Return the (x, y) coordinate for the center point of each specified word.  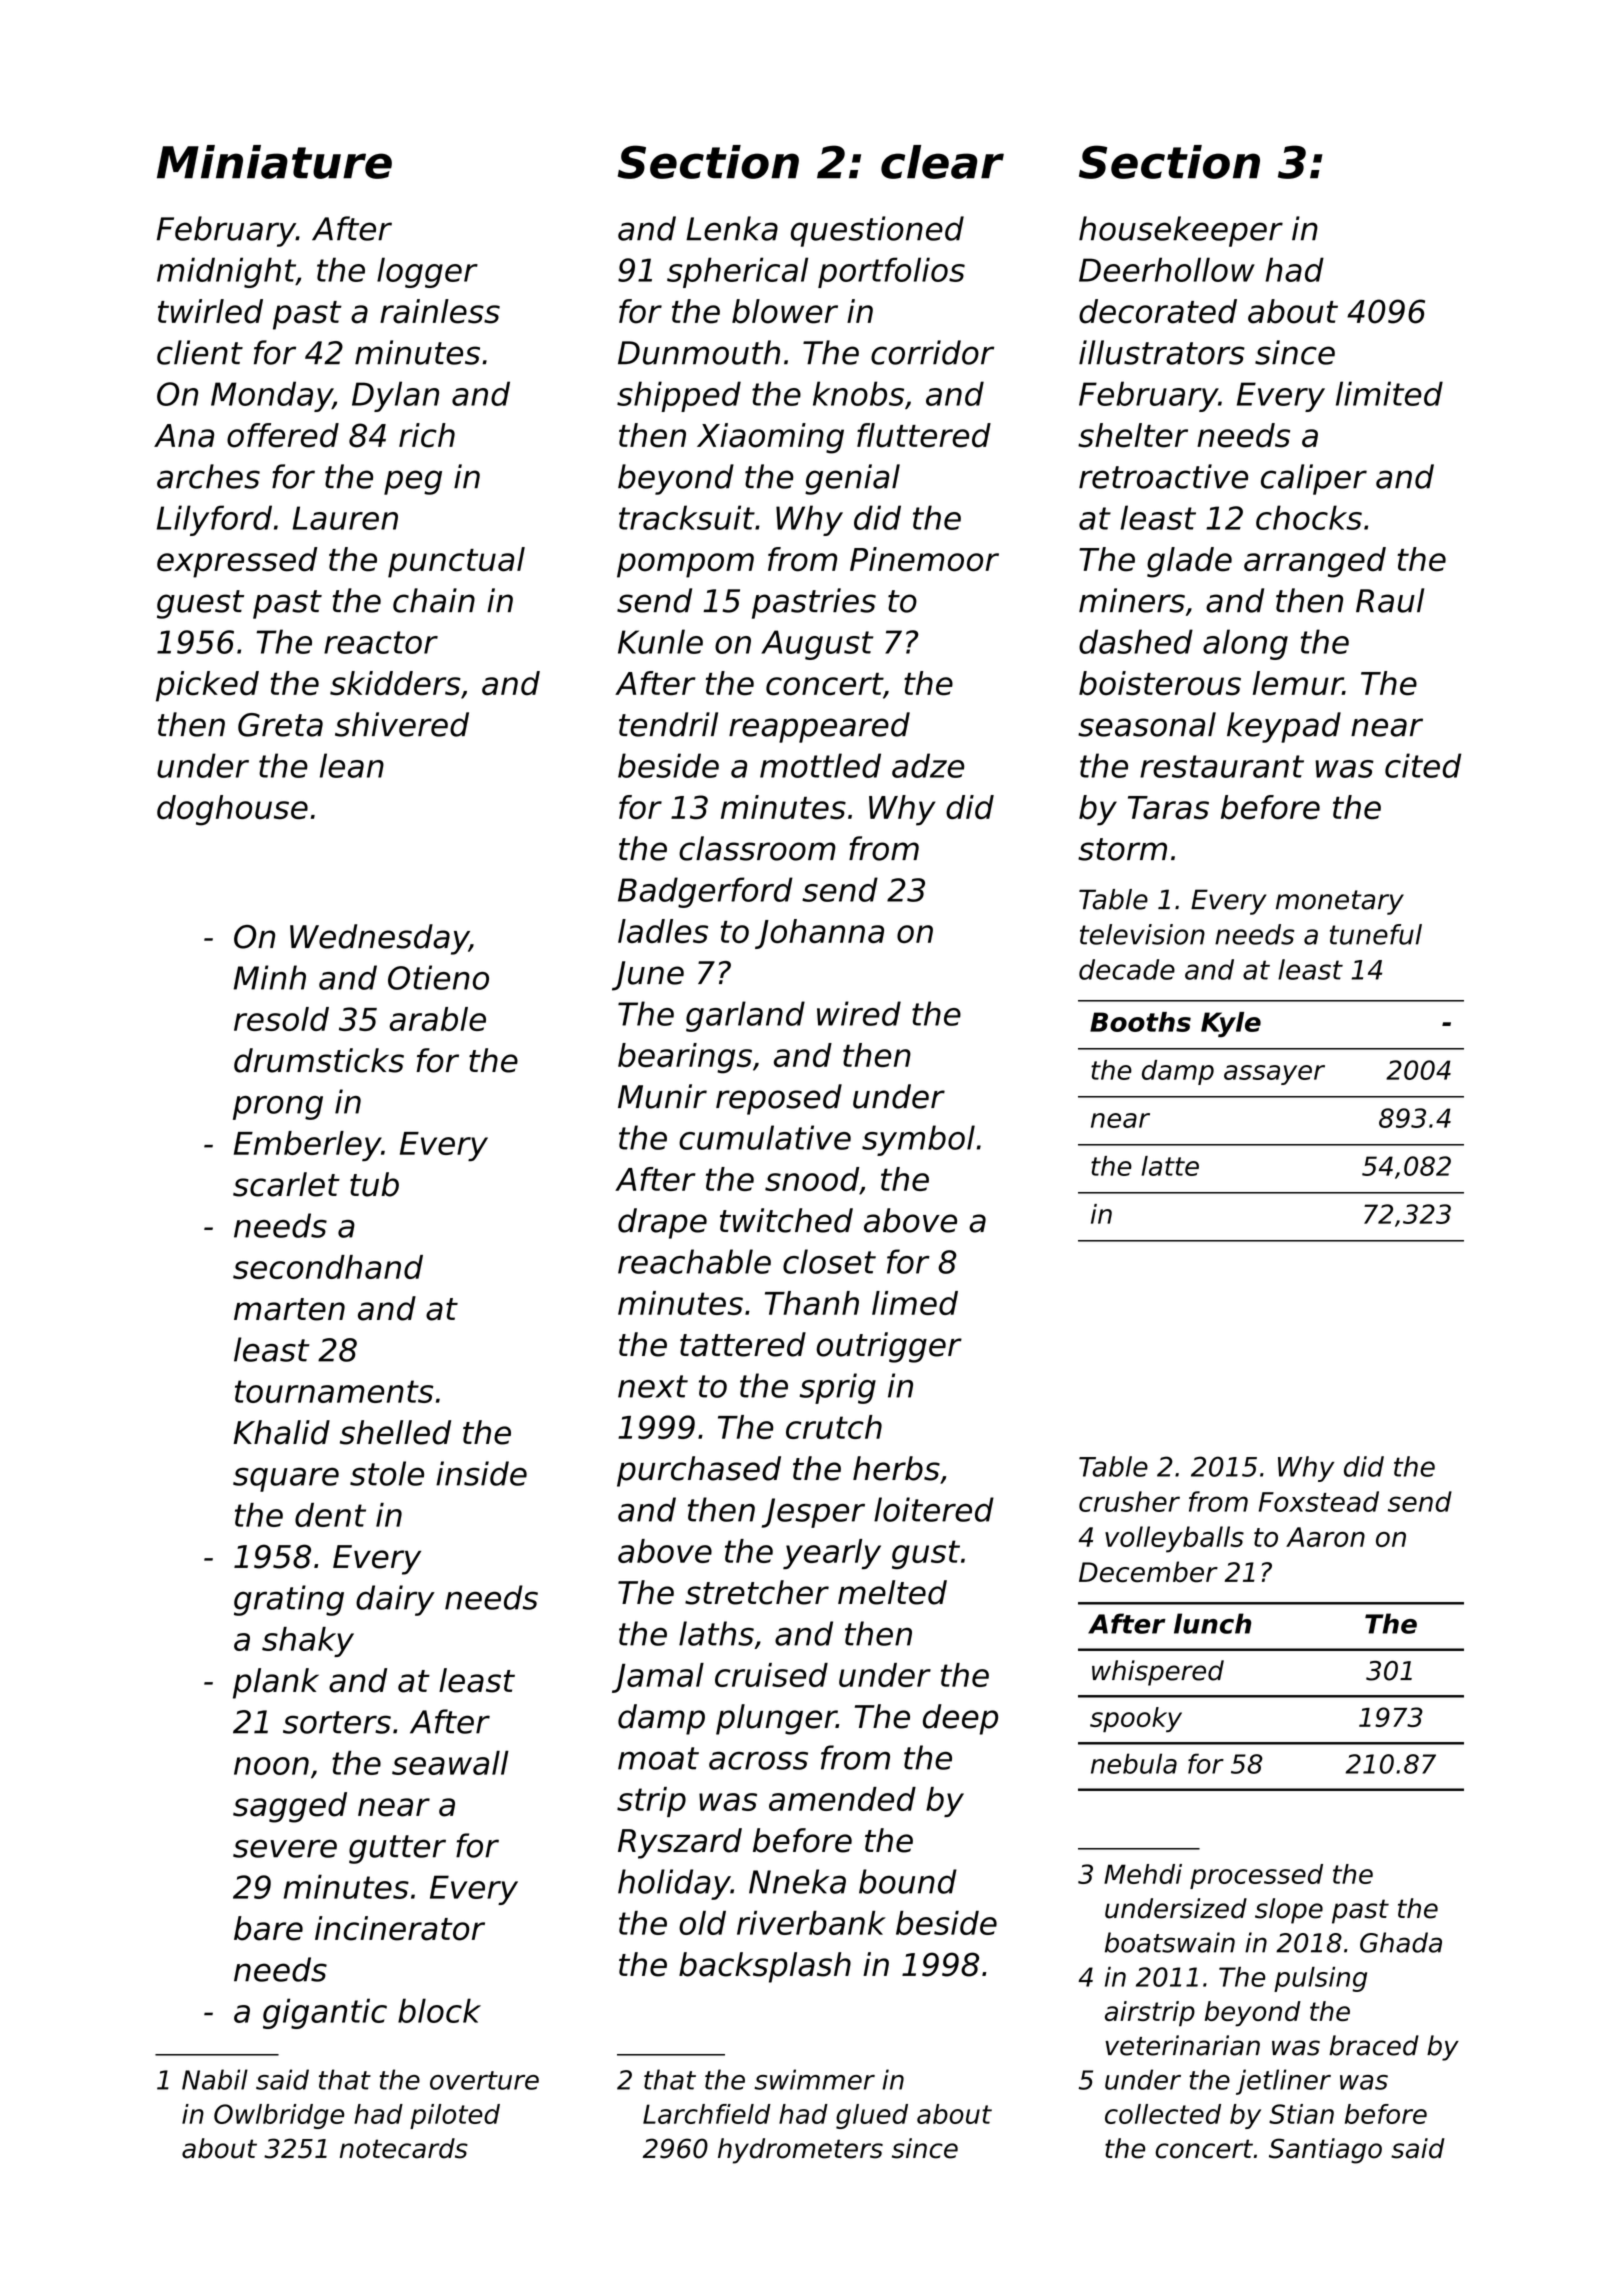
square (286, 1479)
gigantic (325, 2013)
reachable (694, 1261)
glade (1189, 562)
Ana (184, 436)
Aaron (1325, 1537)
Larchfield (707, 2114)
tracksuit (687, 517)
